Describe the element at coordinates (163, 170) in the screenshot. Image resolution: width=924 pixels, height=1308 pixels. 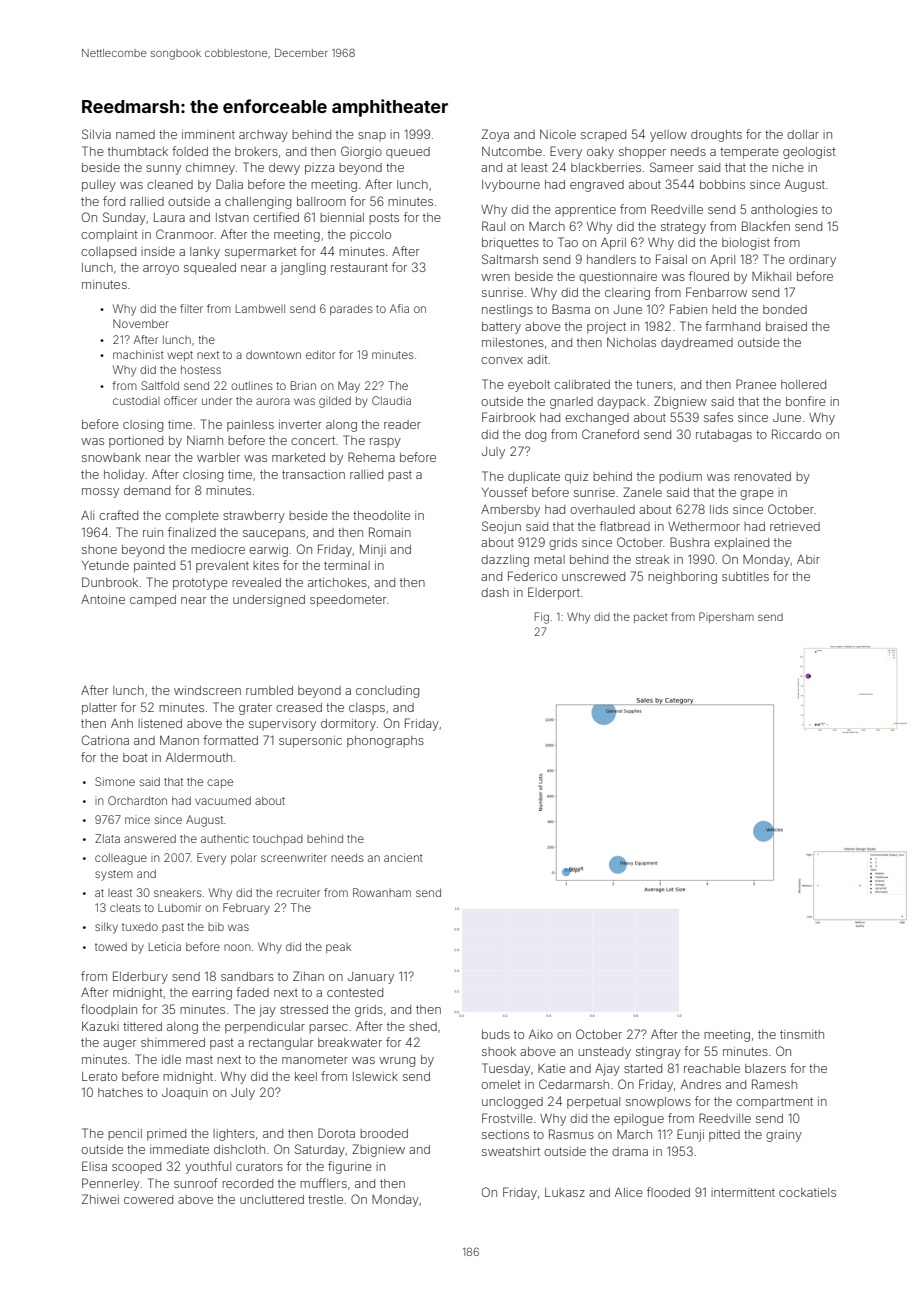
I see `sunny` at that location.
